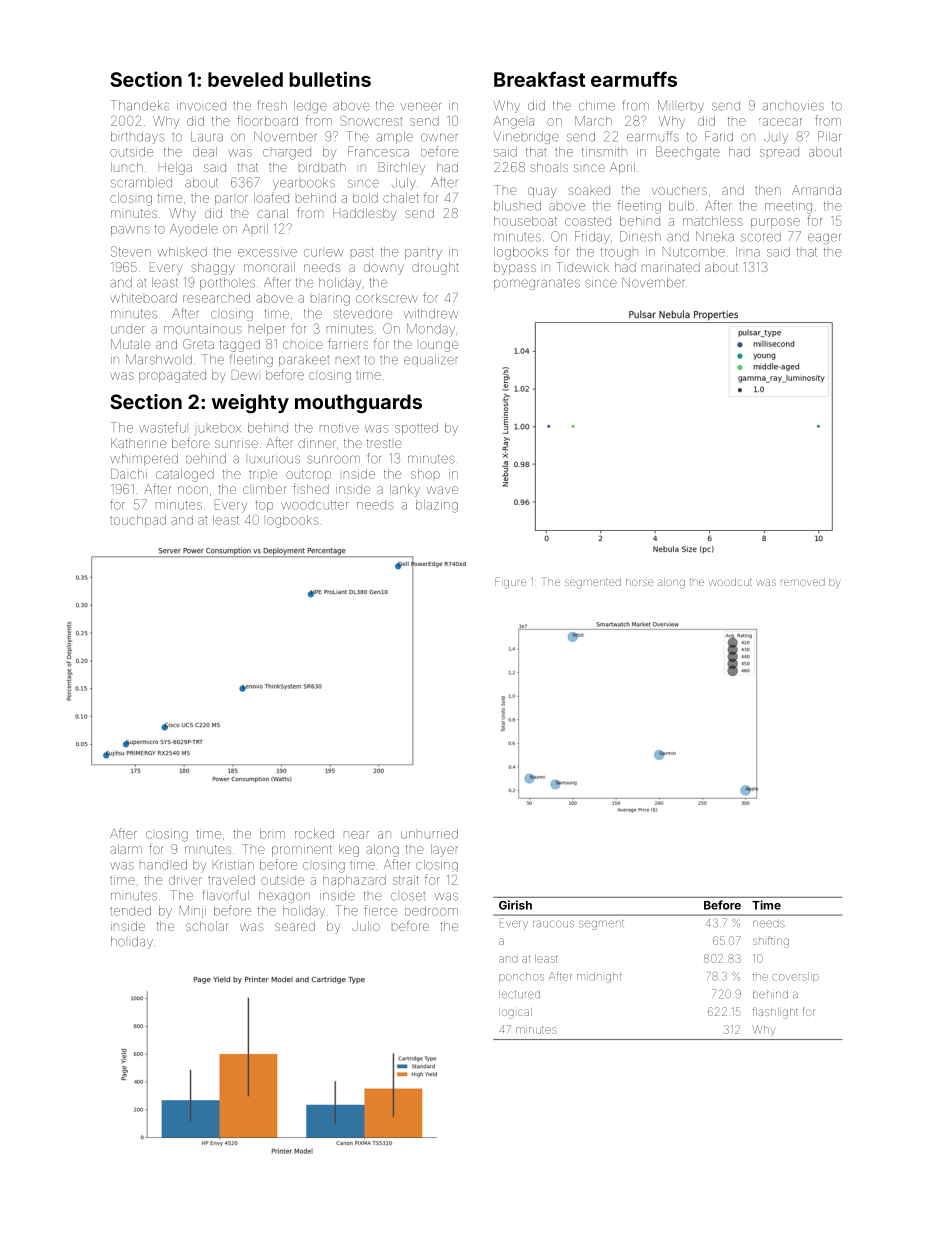 This screenshot has height=1233, width=952. Describe the element at coordinates (271, 197) in the screenshot. I see `loafed` at that location.
